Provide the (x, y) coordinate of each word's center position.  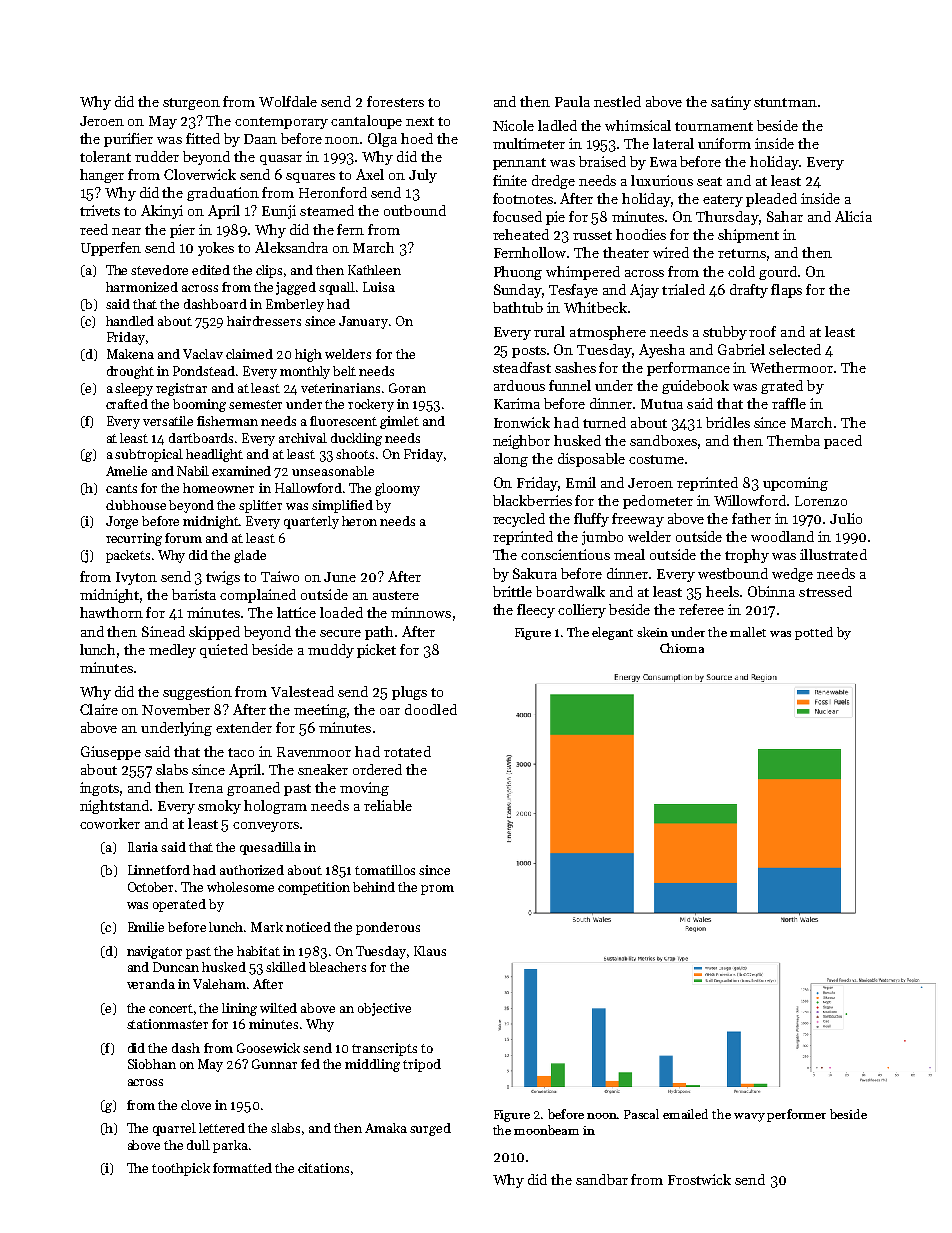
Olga (382, 140)
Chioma (682, 648)
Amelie (126, 471)
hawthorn (111, 612)
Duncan (176, 967)
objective (384, 1009)
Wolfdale (288, 101)
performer (796, 1115)
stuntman (785, 102)
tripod (422, 1065)
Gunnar (274, 1064)
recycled (519, 520)
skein (652, 632)
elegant (612, 633)
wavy (749, 1117)
